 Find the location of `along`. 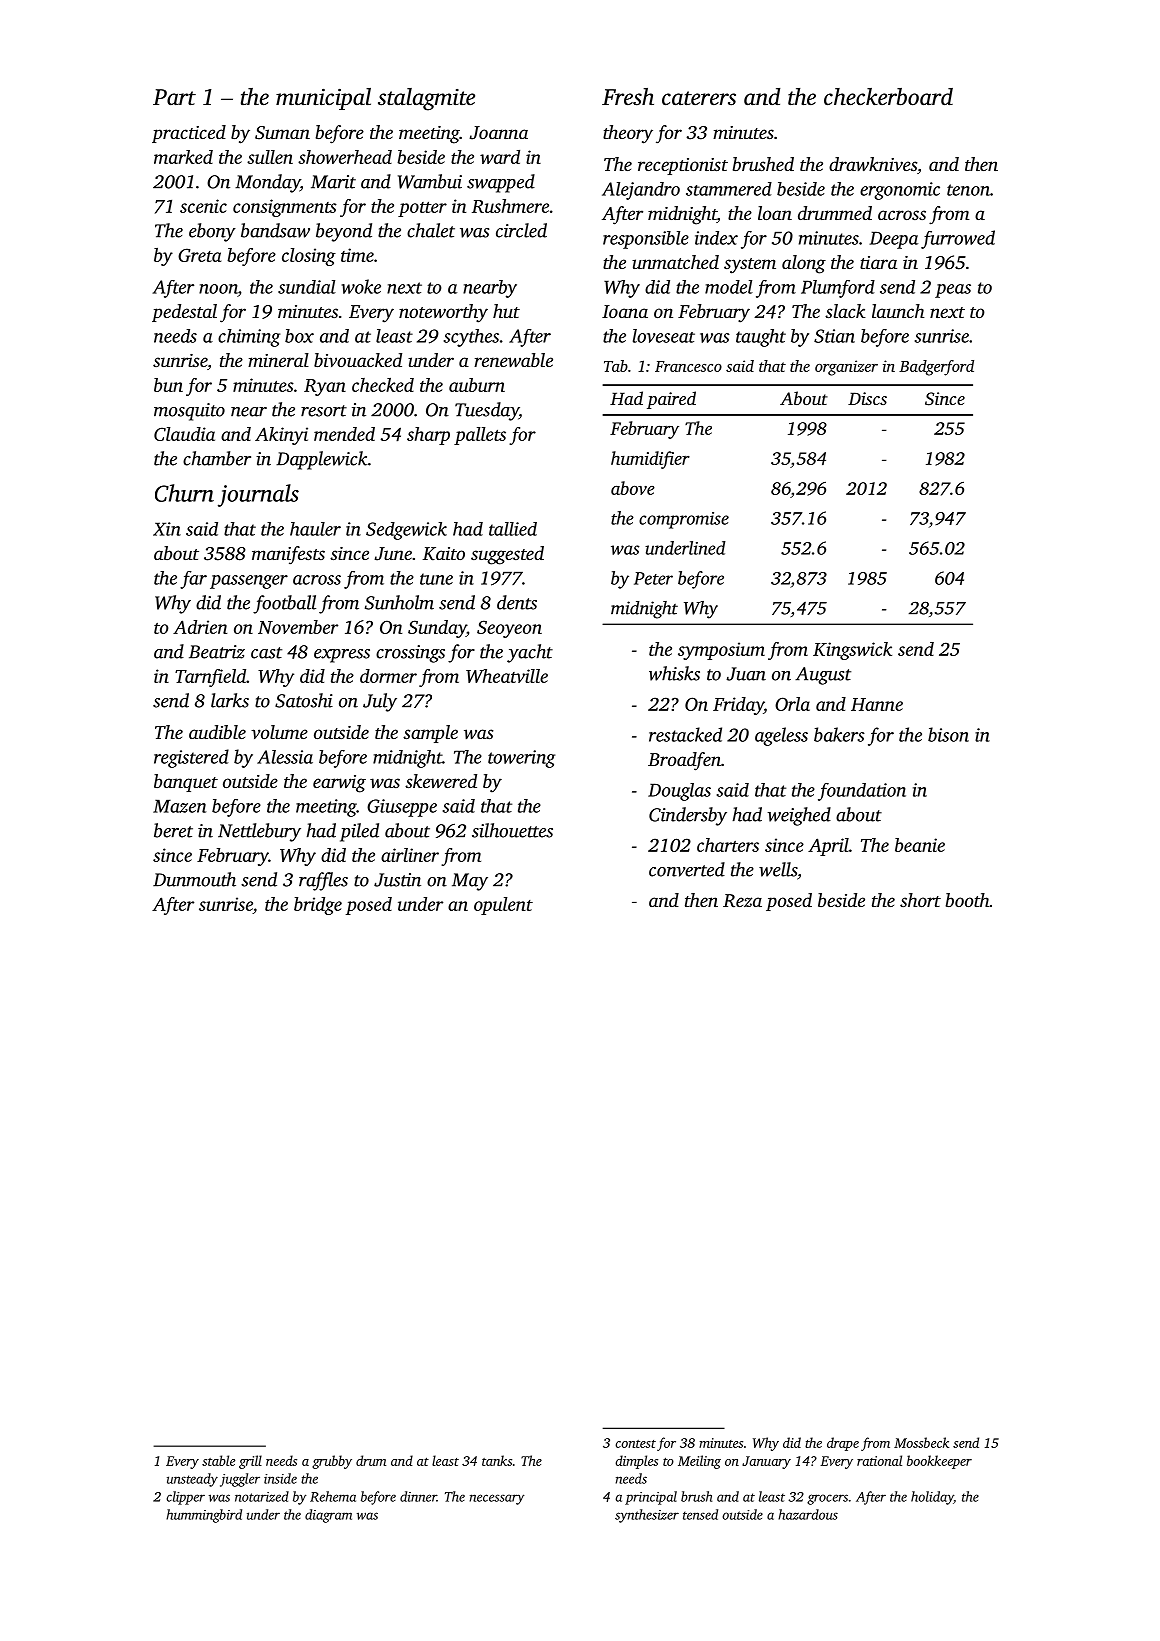

along is located at coordinates (804, 264).
